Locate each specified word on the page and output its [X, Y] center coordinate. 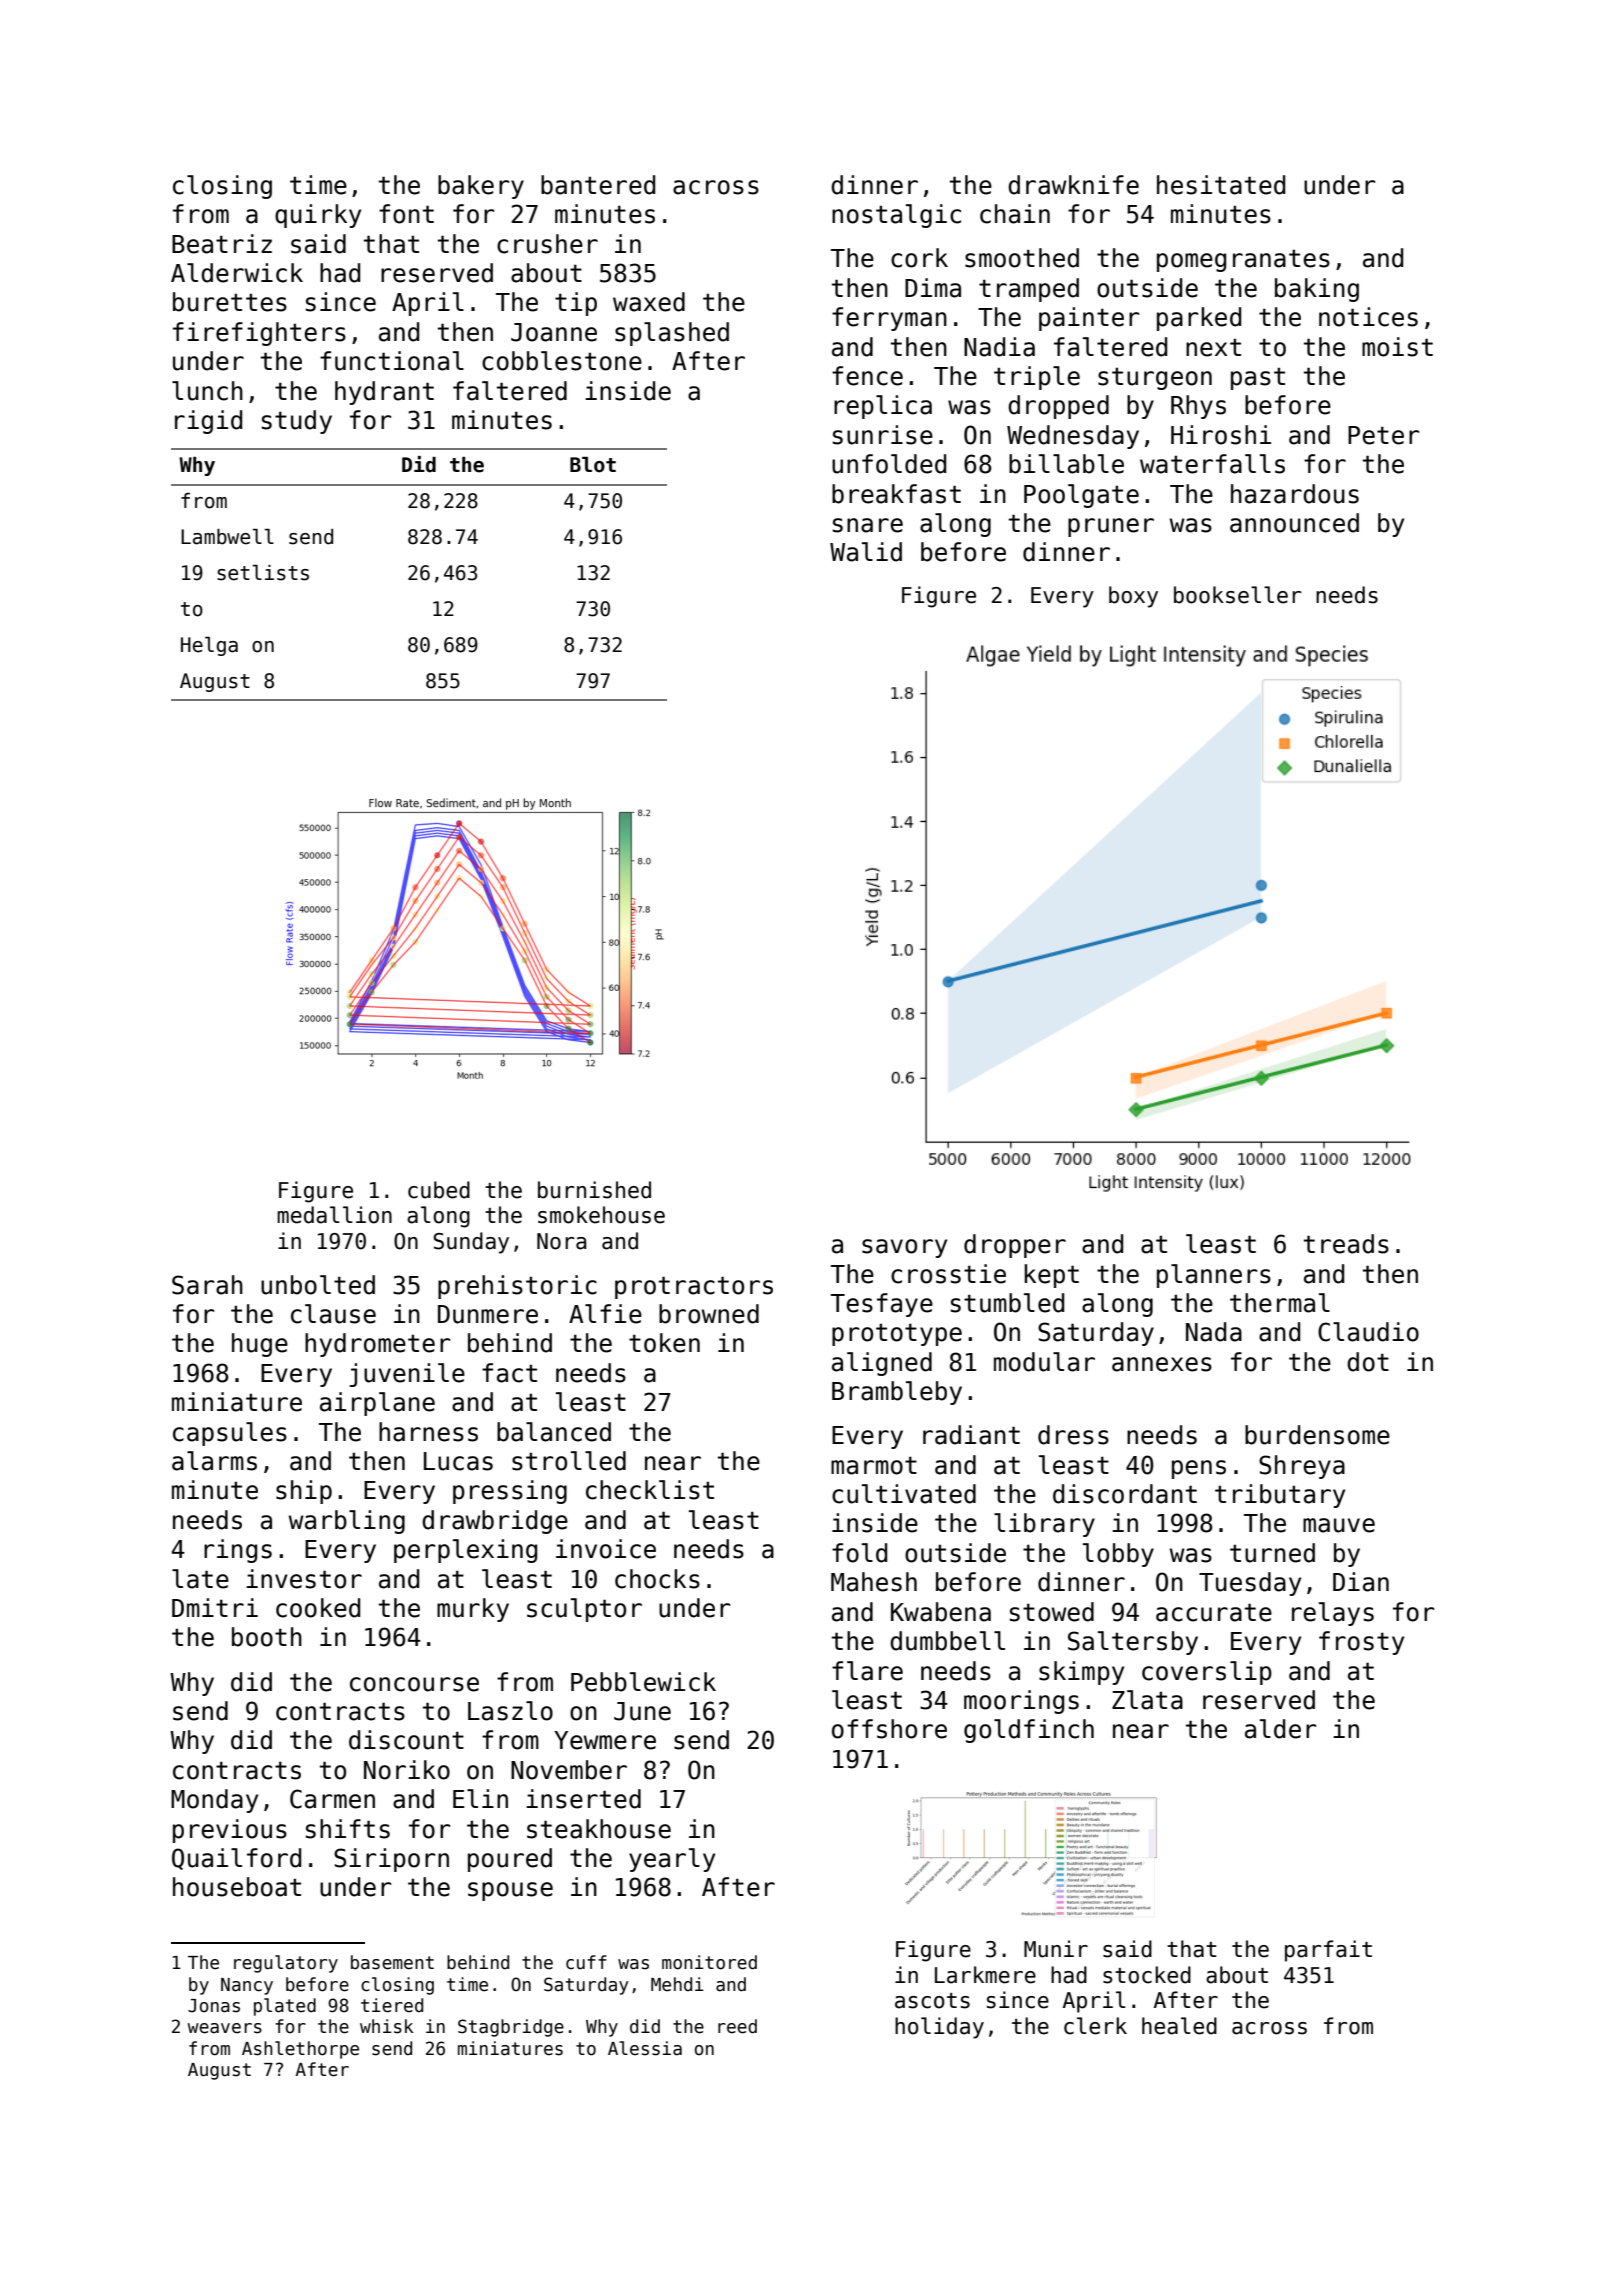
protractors [694, 1287]
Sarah [207, 1285]
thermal [1280, 1303]
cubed [439, 1190]
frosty [1361, 1643]
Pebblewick [643, 1682]
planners [1214, 1276]
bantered [598, 185]
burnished [594, 1190]
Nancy [247, 1986]
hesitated [1221, 185]
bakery [481, 187]
